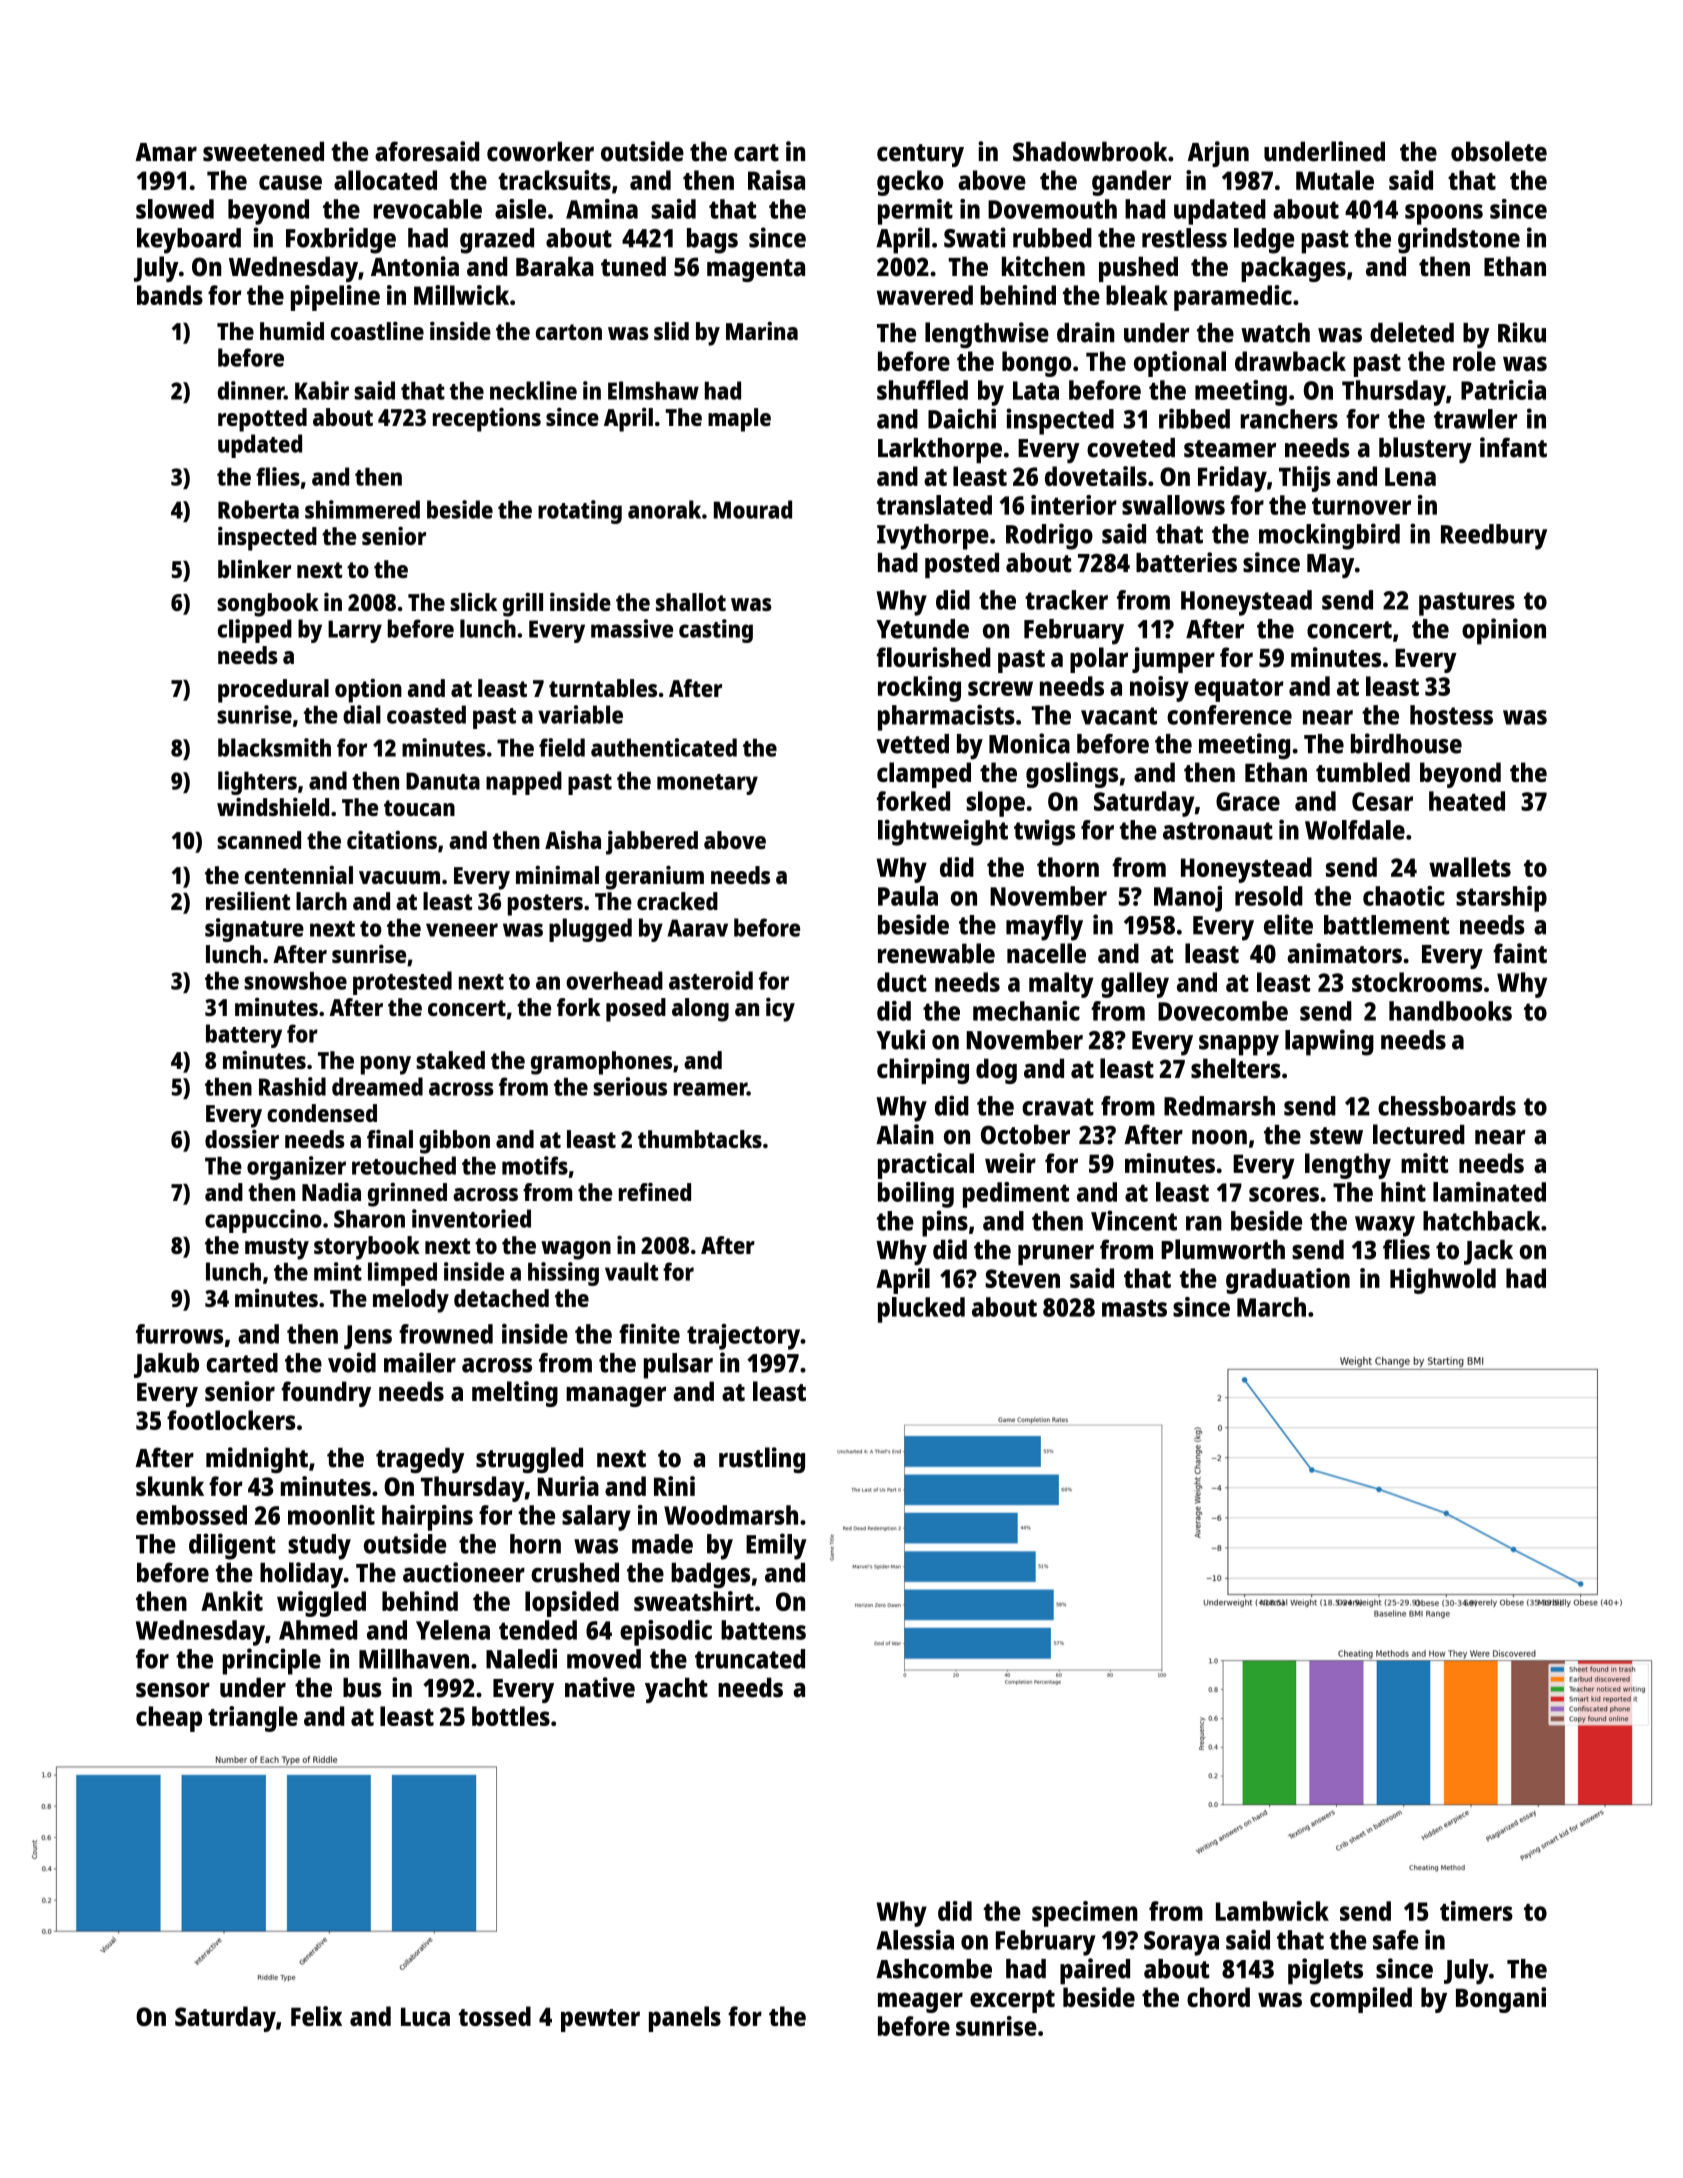 The height and width of the image is (2178, 1683). Describe the element at coordinates (1293, 269) in the image. I see `packages` at that location.
